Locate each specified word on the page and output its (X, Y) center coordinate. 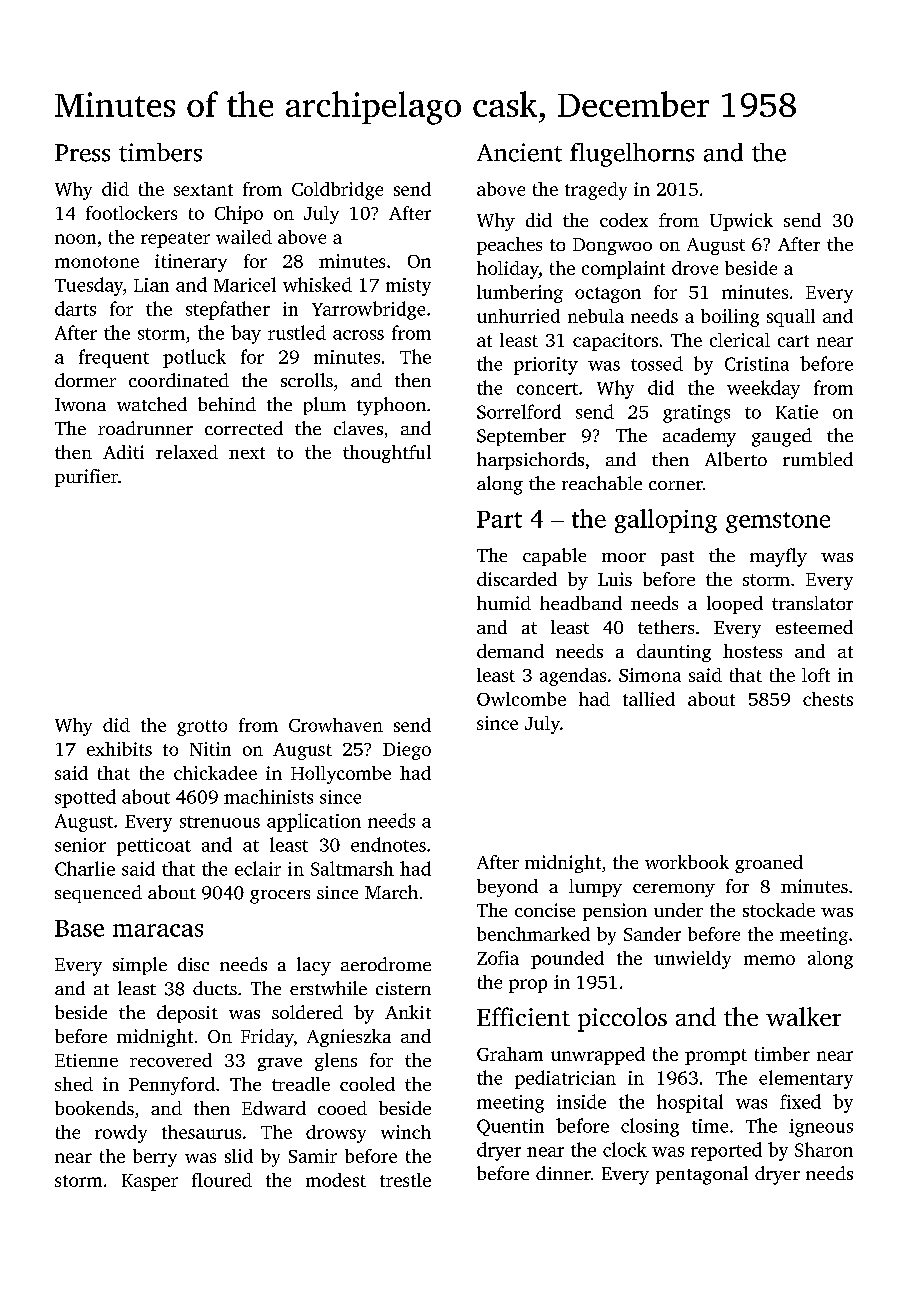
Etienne (86, 1060)
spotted (85, 798)
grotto (202, 728)
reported (726, 1151)
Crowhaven (336, 725)
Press (82, 153)
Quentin (510, 1127)
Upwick (741, 222)
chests (828, 699)
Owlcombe (521, 699)
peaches (509, 246)
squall (791, 318)
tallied (649, 699)
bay (246, 334)
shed (74, 1084)
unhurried (518, 316)
